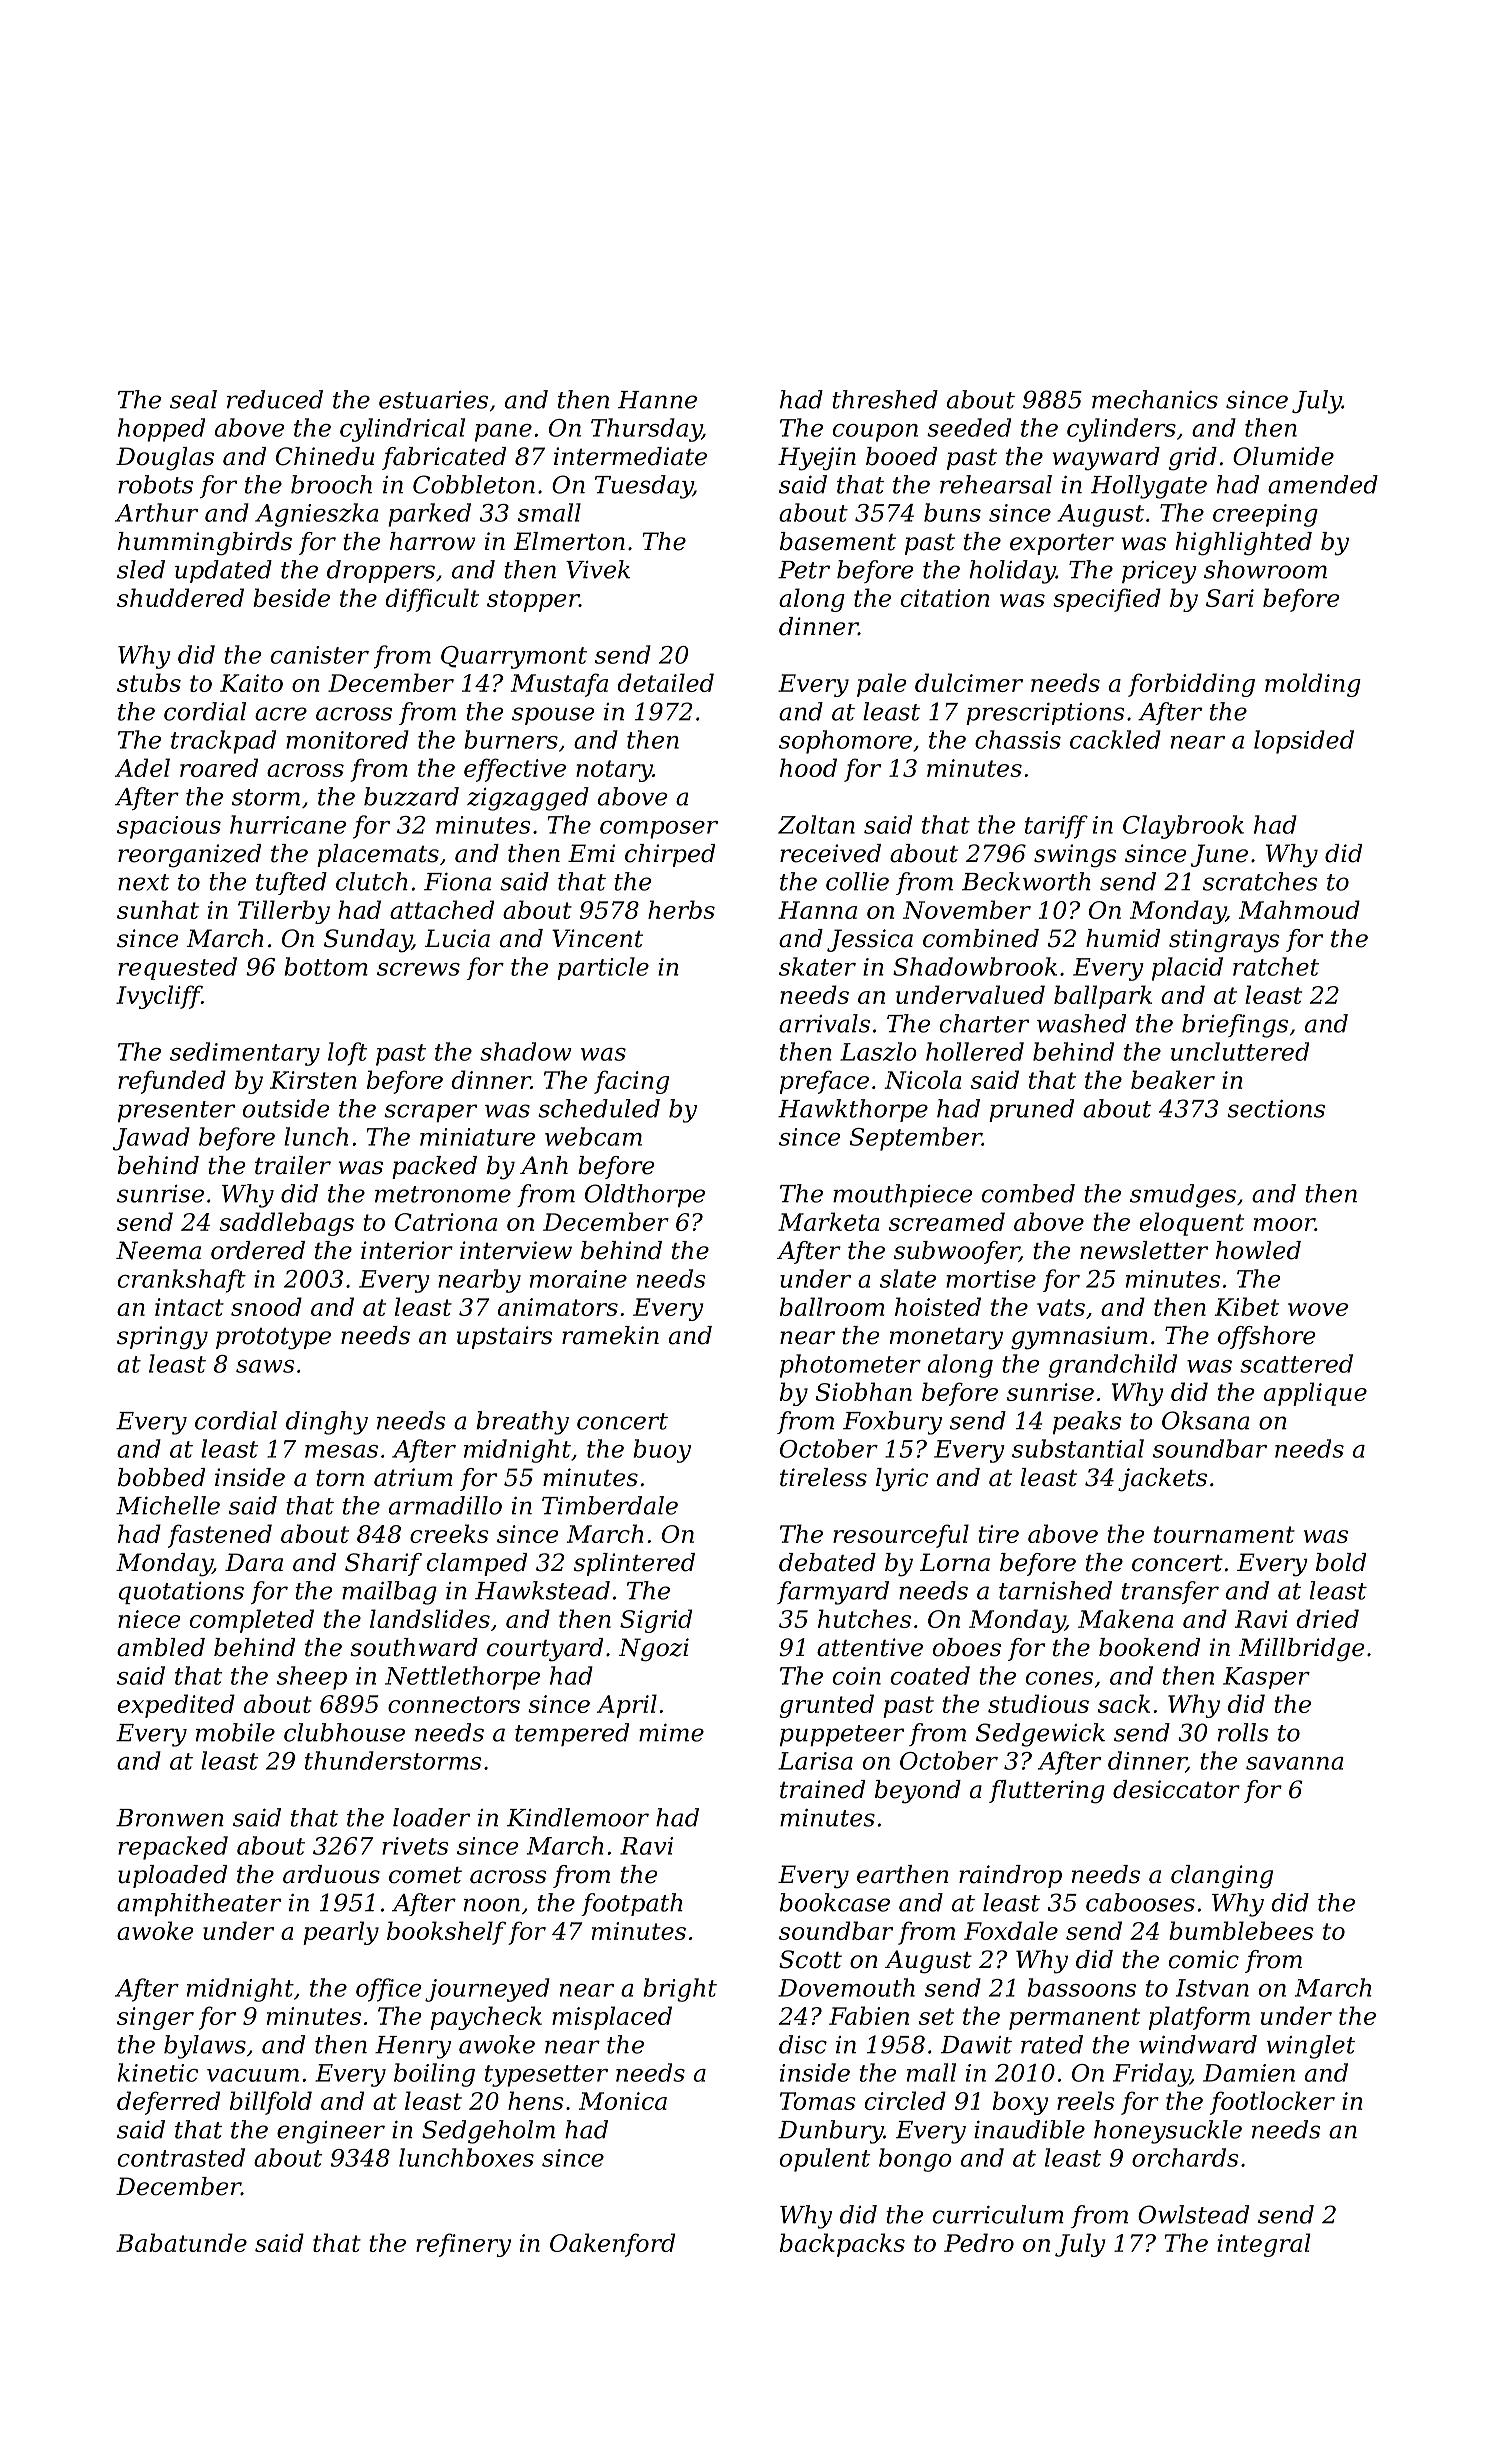 The height and width of the screenshot is (2464, 1496). I want to click on combed, so click(1028, 1193).
